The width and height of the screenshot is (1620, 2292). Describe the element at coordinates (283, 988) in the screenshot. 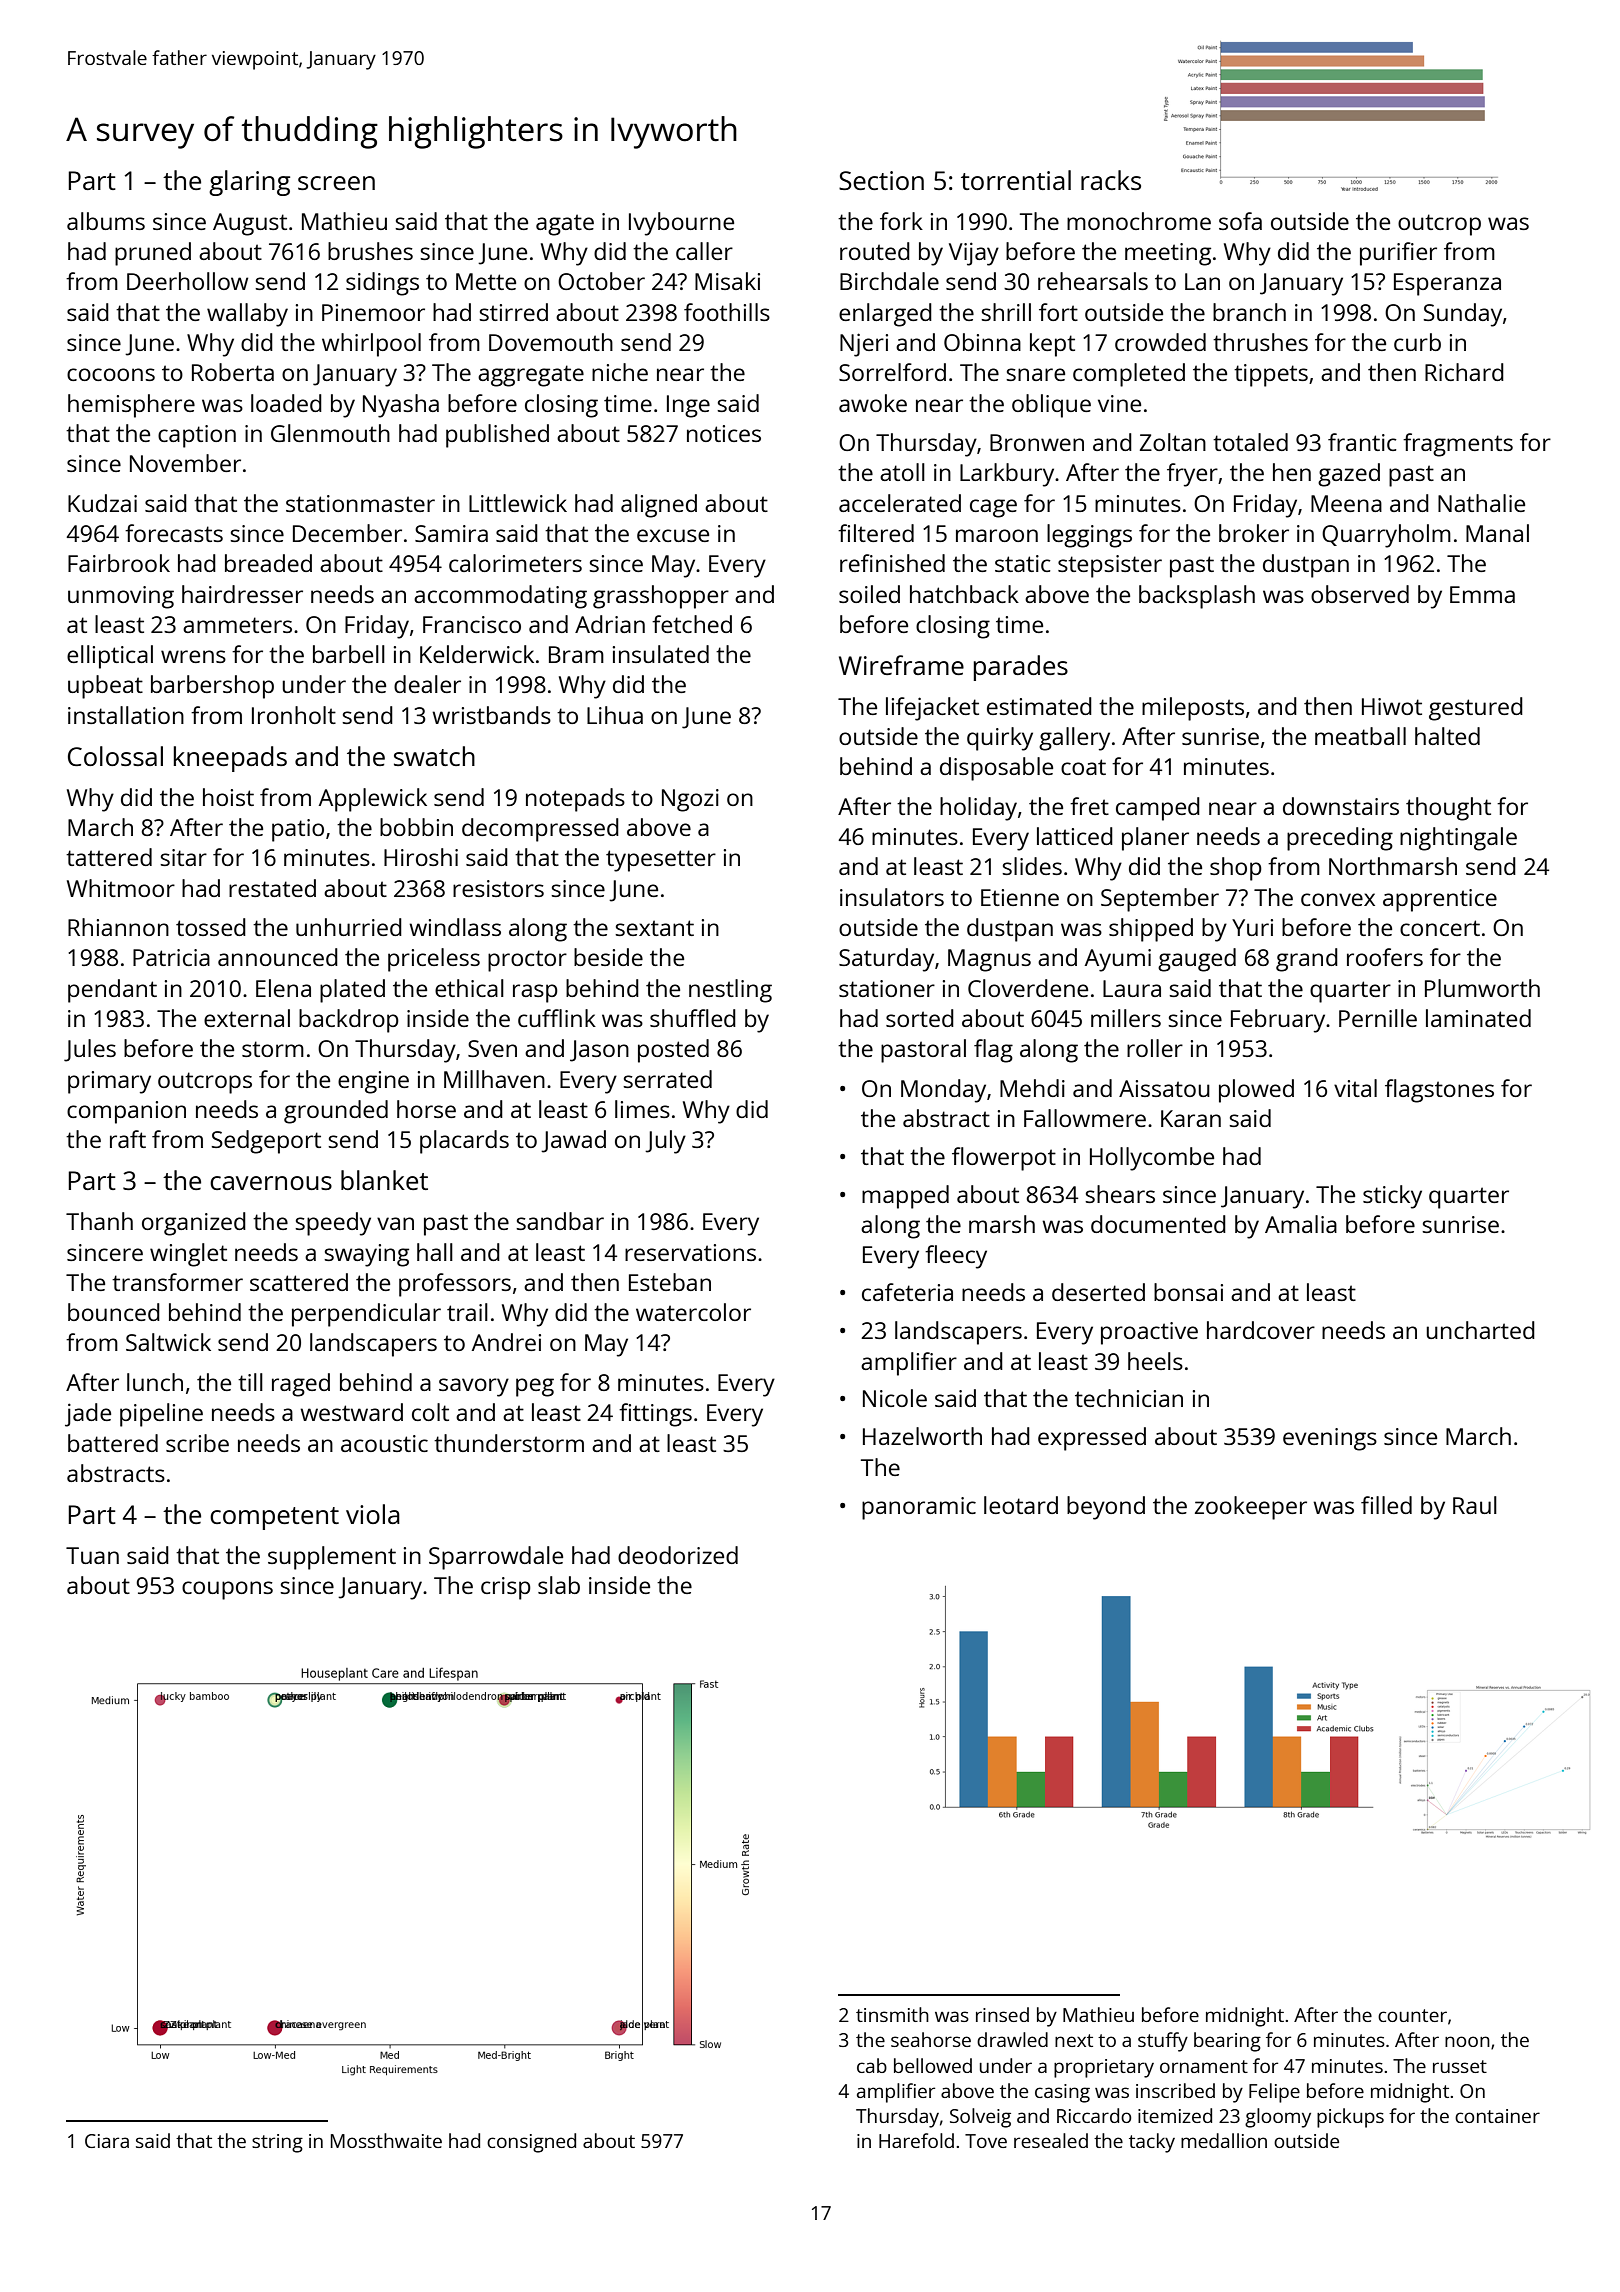

I see `Elena` at that location.
